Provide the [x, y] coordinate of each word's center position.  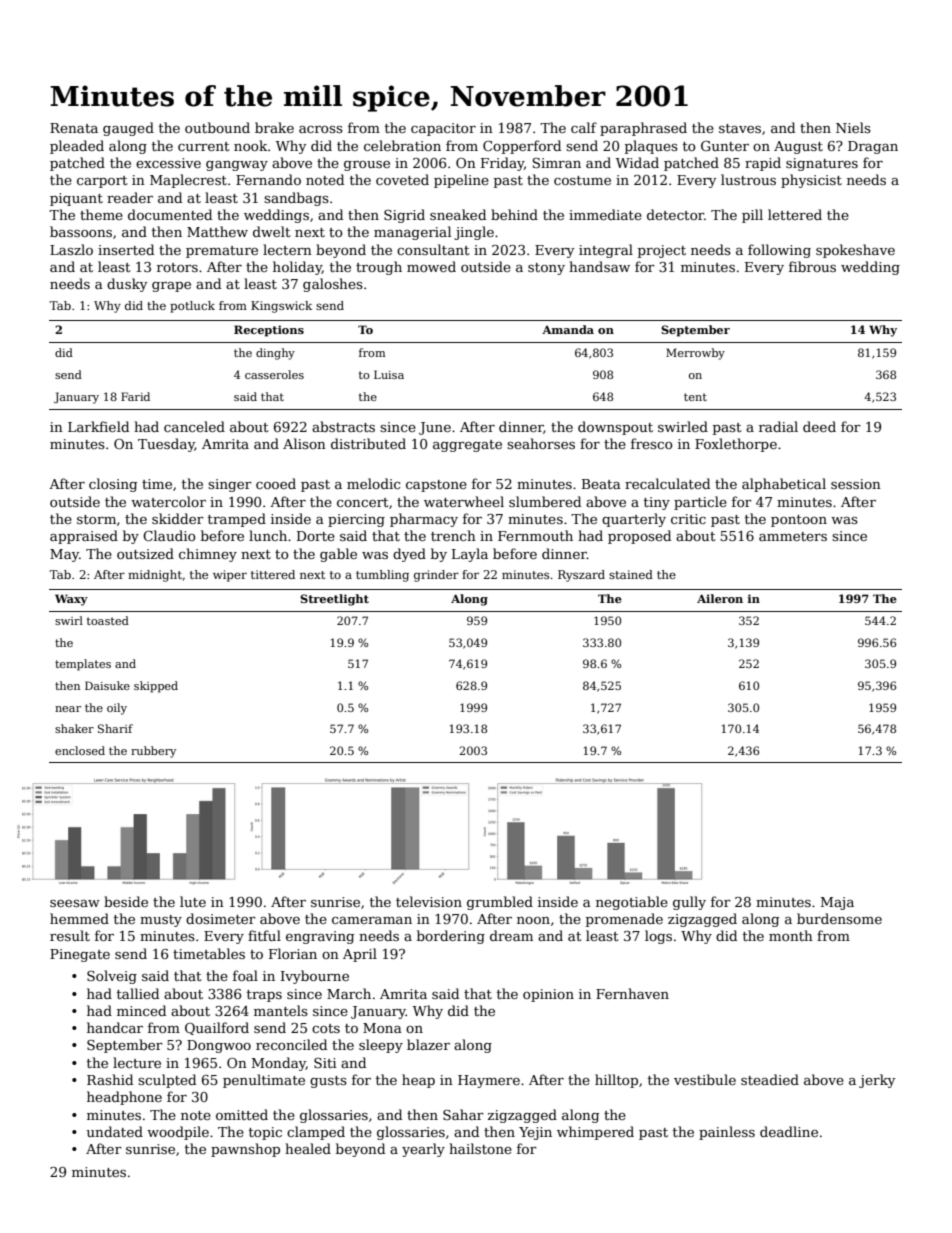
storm [96, 519]
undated [115, 1131]
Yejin [535, 1133]
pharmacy [424, 520]
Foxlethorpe [736, 445]
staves [740, 128]
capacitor [443, 129]
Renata [74, 128]
